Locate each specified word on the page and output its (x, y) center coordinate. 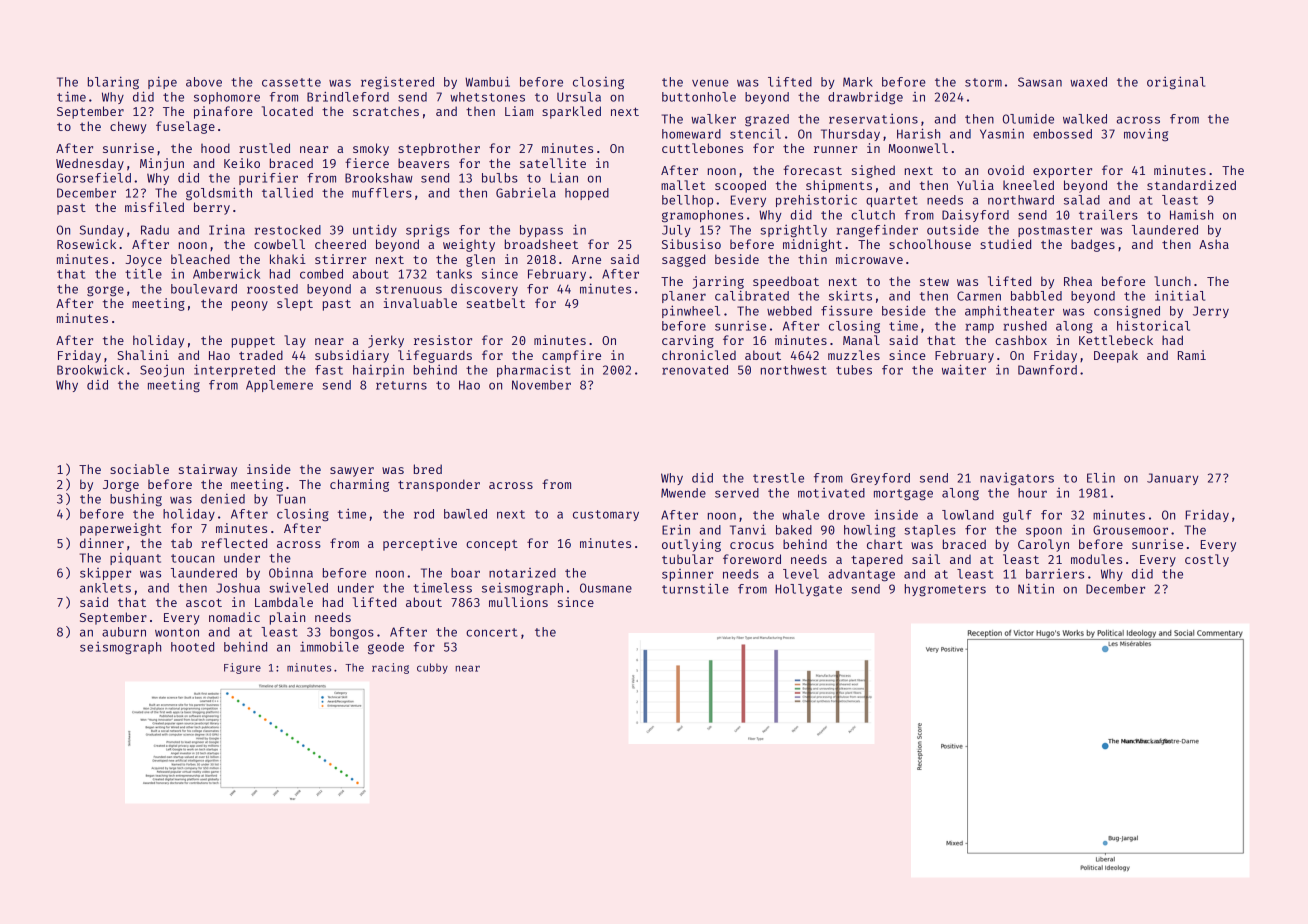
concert (491, 632)
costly (1207, 560)
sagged (683, 260)
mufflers (382, 193)
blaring (113, 83)
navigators (1017, 479)
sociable (139, 469)
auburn (124, 632)
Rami (1192, 355)
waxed (1088, 82)
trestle (778, 478)
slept (295, 304)
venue (710, 83)
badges (1093, 245)
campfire (571, 356)
